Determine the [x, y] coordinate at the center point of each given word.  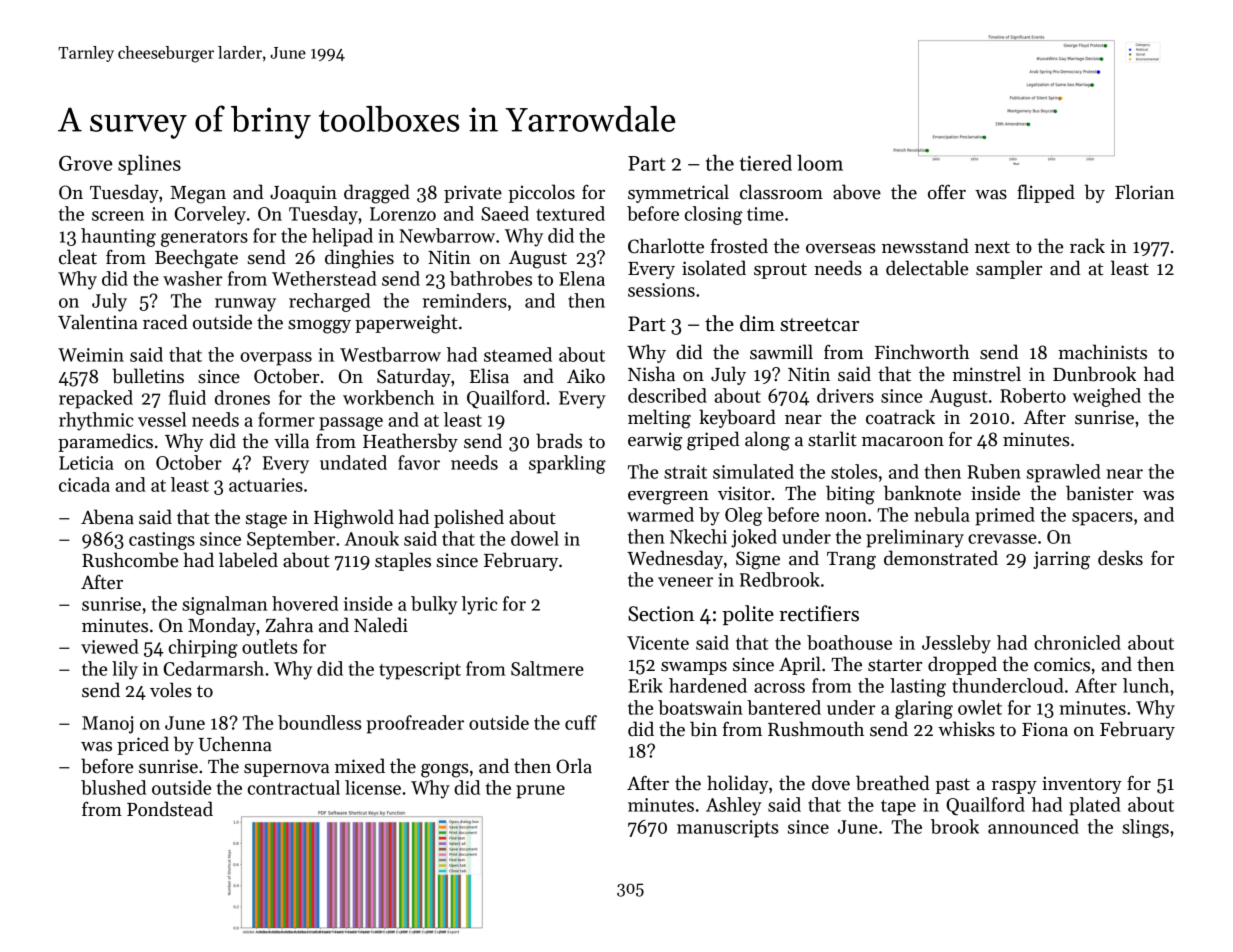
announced [1033, 826]
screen [118, 216]
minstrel [986, 374]
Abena [107, 517]
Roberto [1033, 395]
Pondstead [170, 809]
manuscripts [727, 829]
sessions [661, 290]
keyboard [737, 418]
